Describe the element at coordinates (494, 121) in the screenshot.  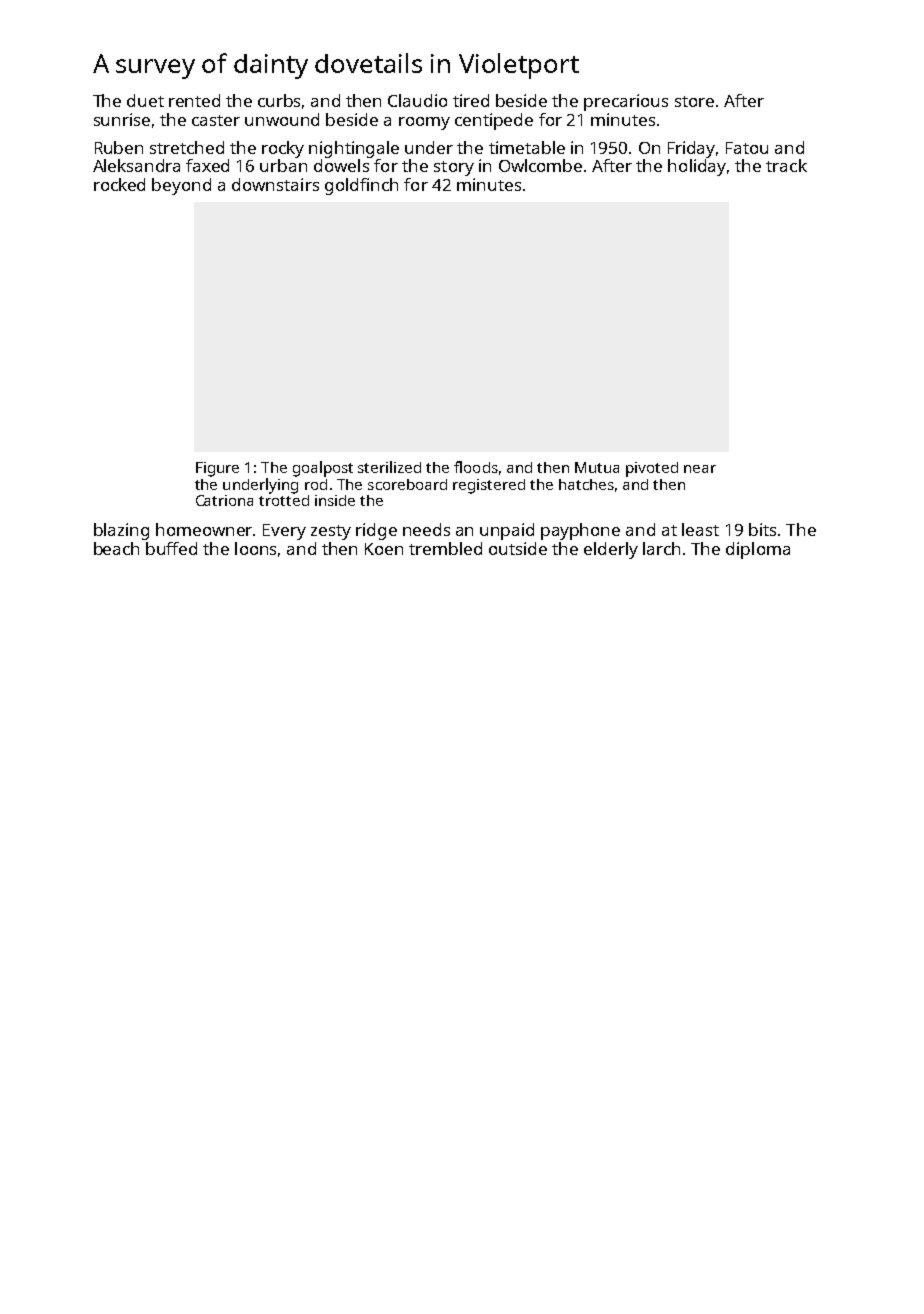
I see `centipede` at that location.
